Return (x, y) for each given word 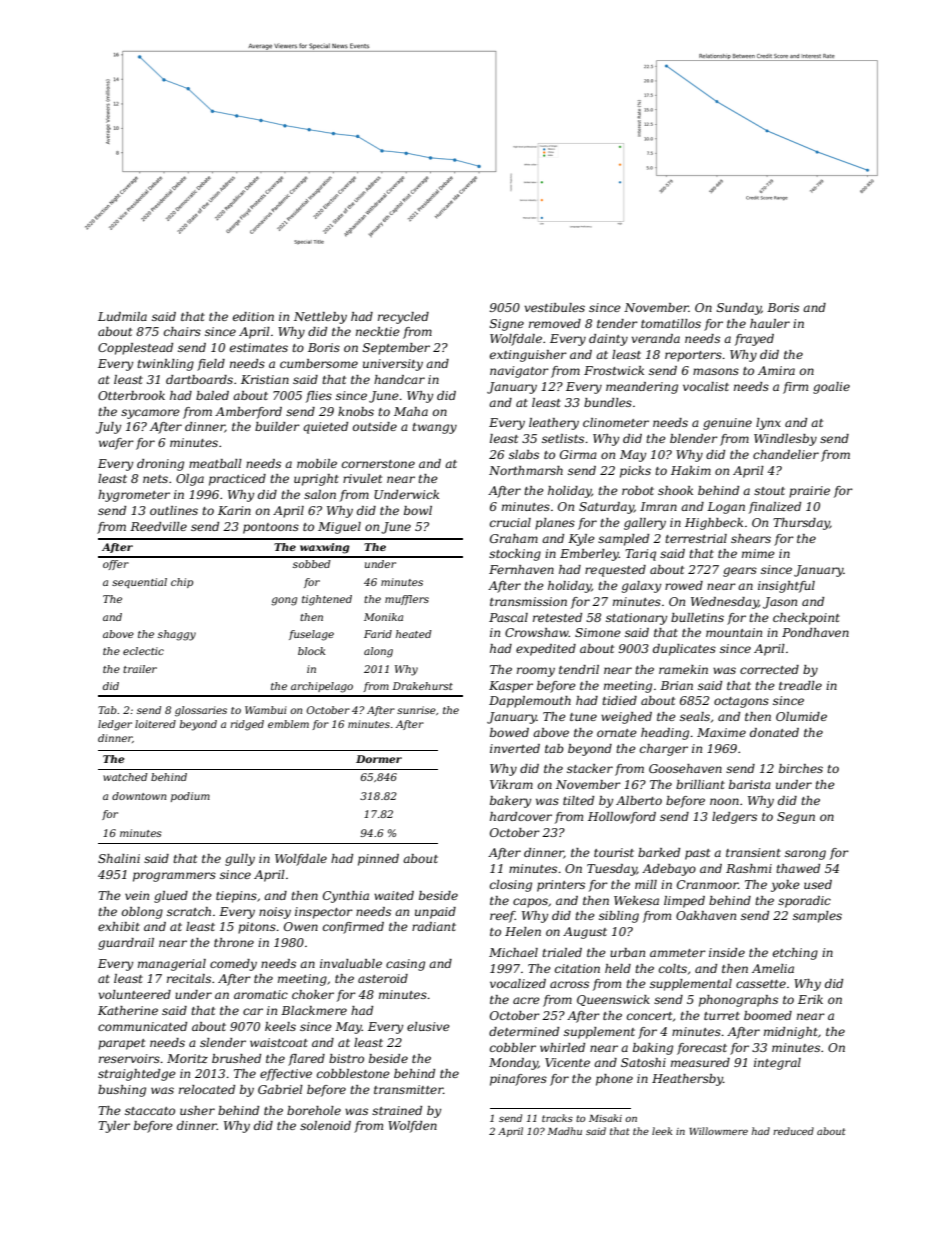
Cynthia (346, 897)
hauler (770, 323)
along (378, 652)
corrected (769, 669)
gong (284, 601)
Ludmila (122, 316)
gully (240, 860)
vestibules (555, 307)
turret (722, 1016)
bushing (122, 1091)
